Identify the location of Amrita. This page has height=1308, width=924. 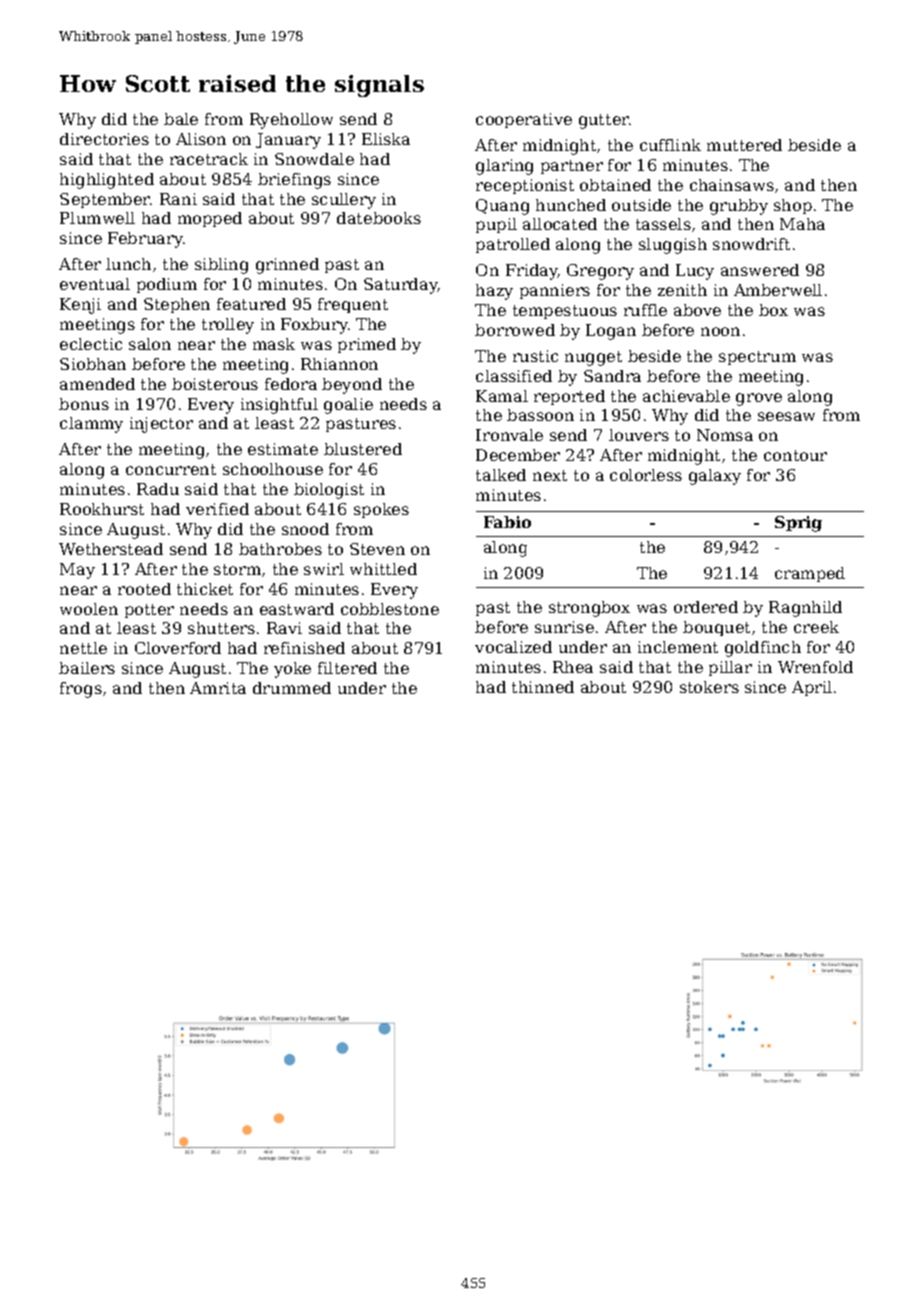
(218, 688).
